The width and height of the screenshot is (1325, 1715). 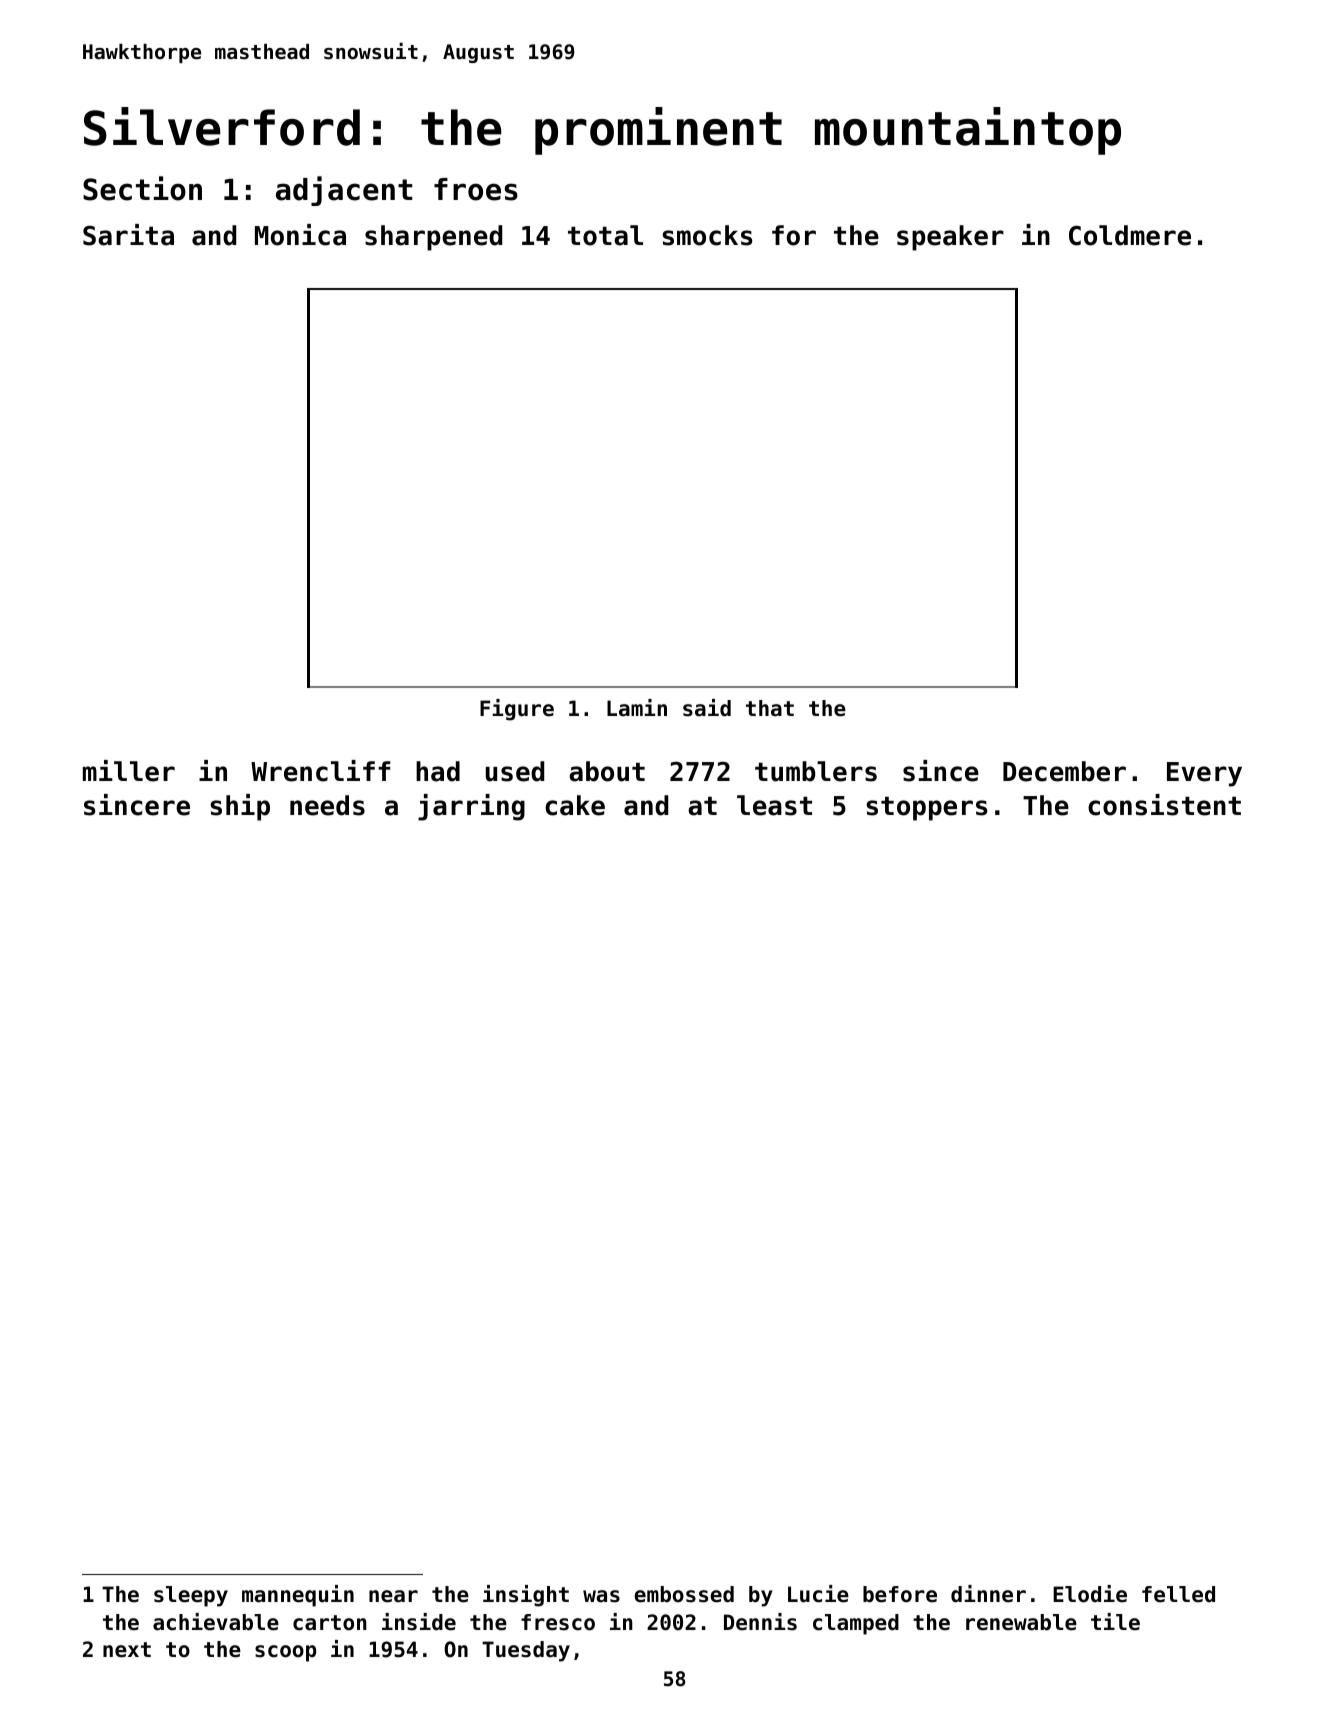 I want to click on speaker, so click(x=950, y=238).
